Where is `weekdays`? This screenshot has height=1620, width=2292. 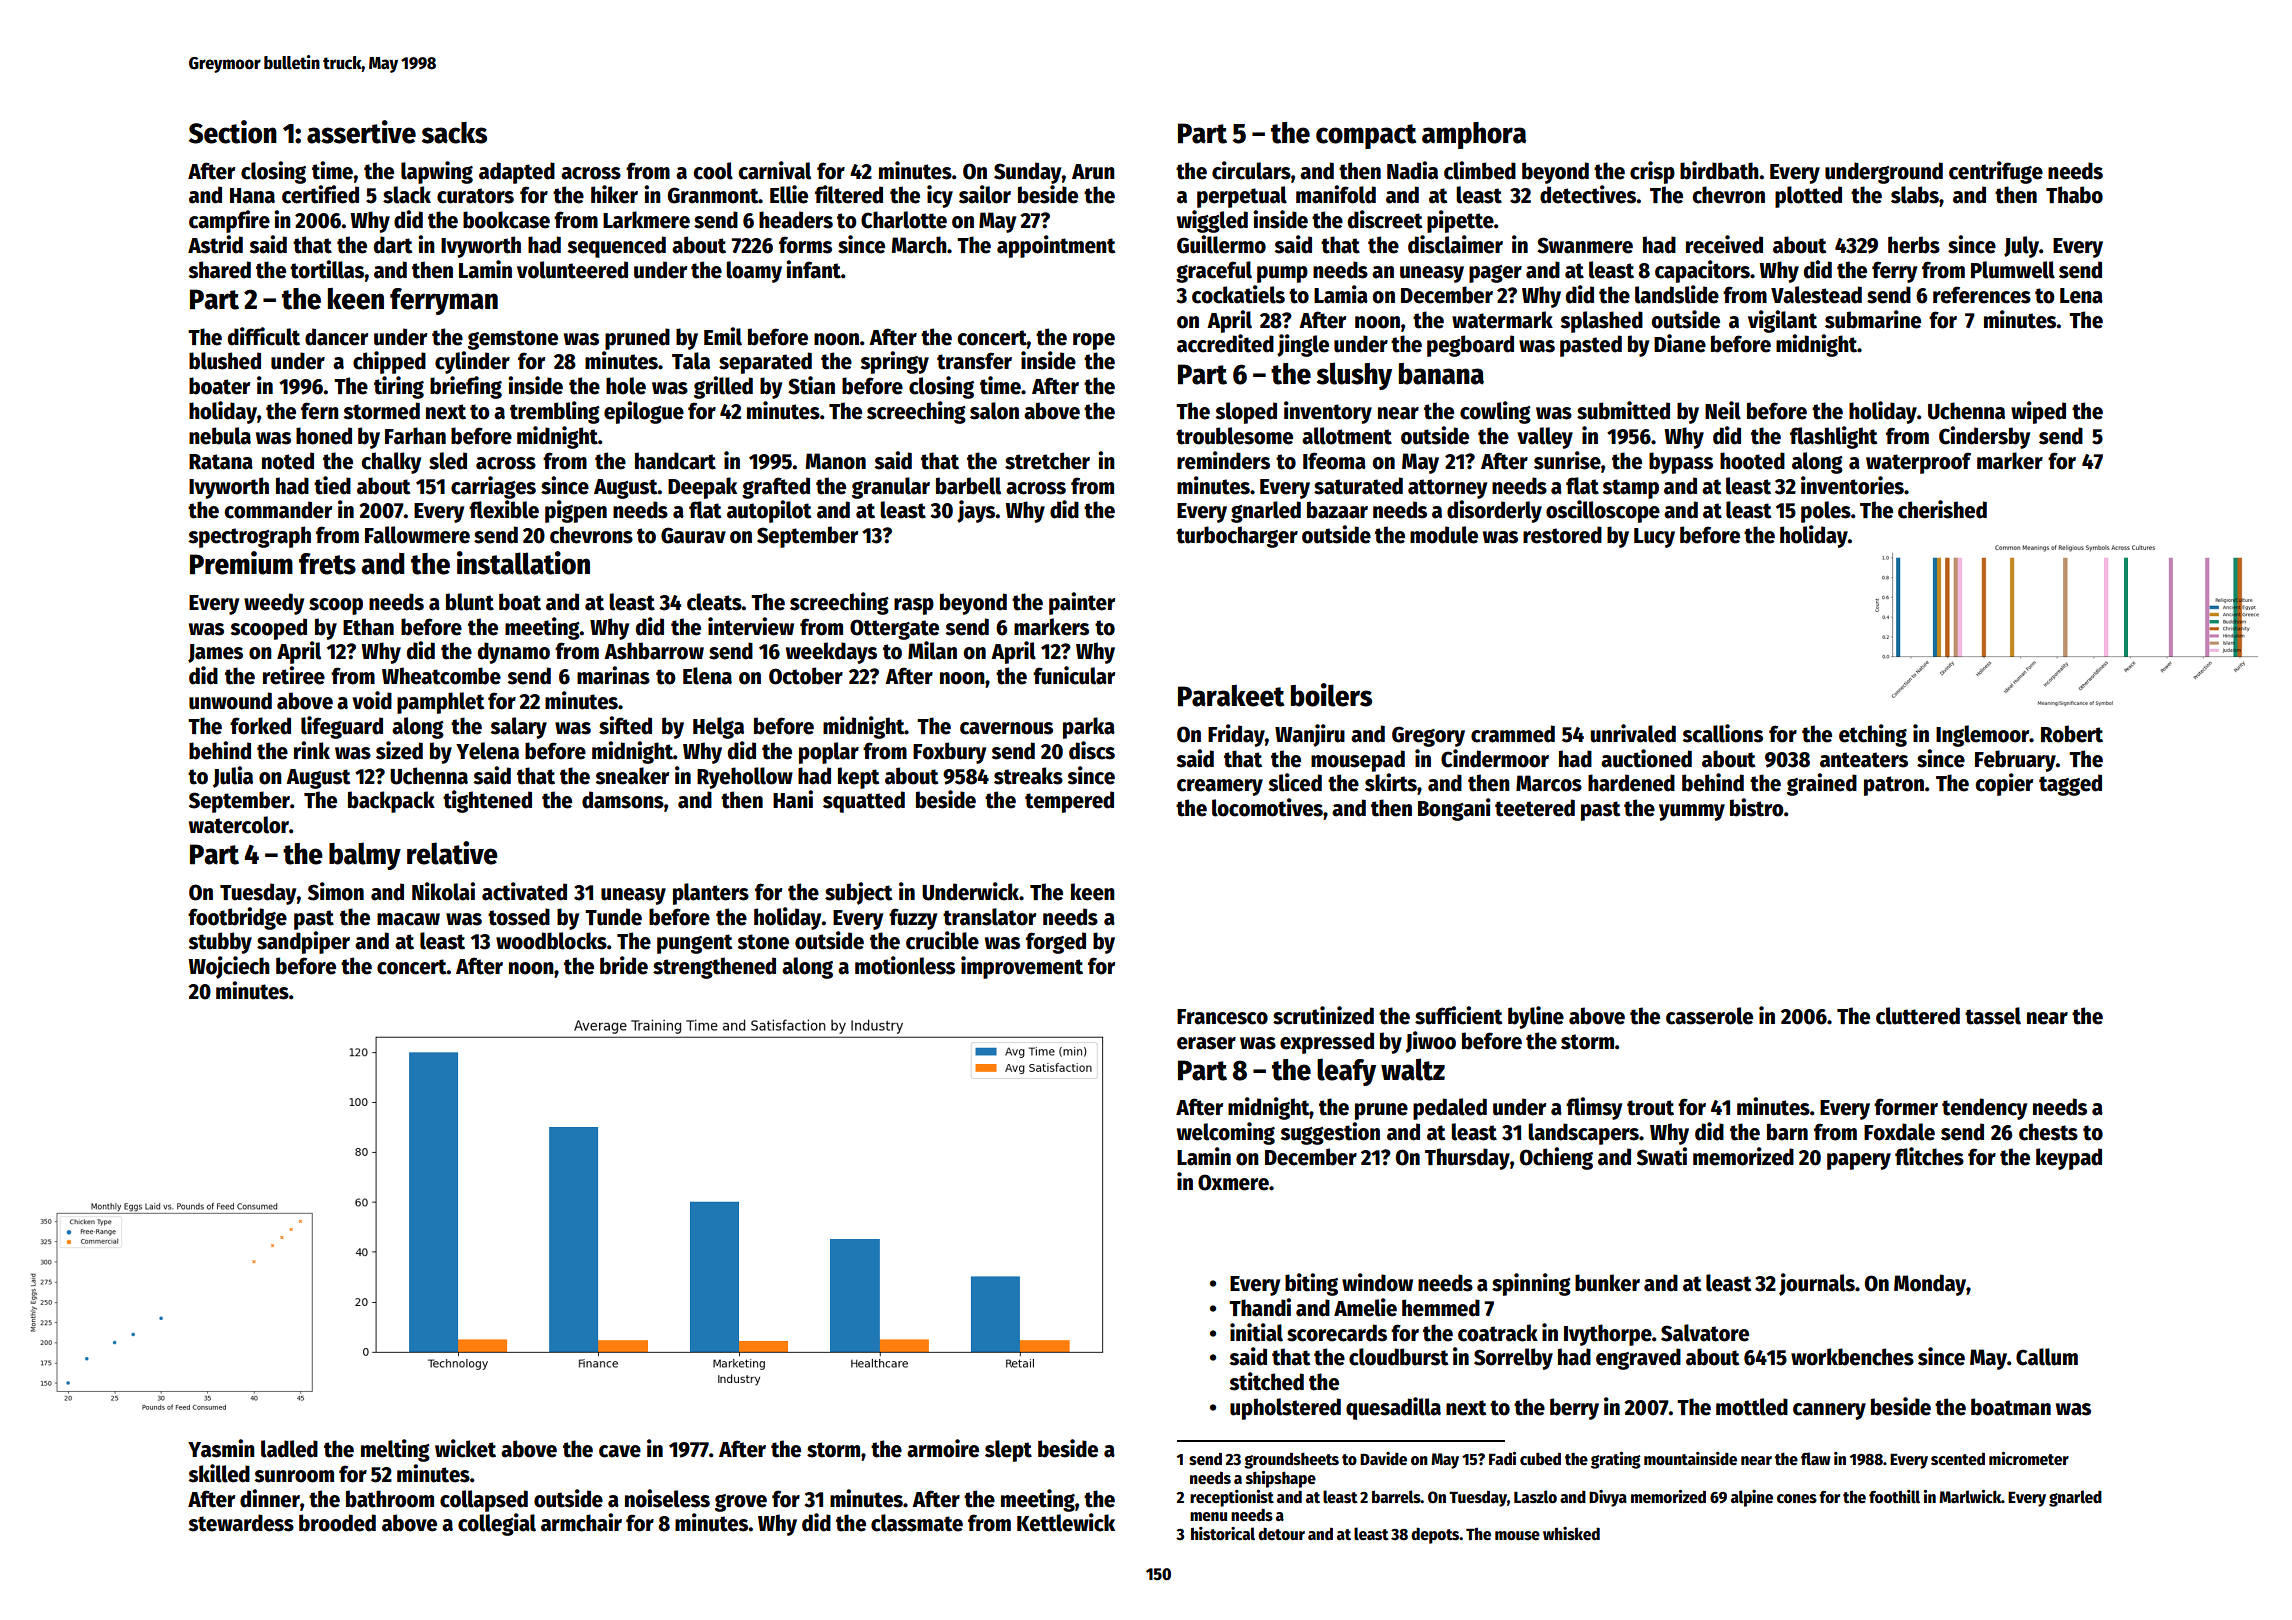 weekdays is located at coordinates (831, 653).
